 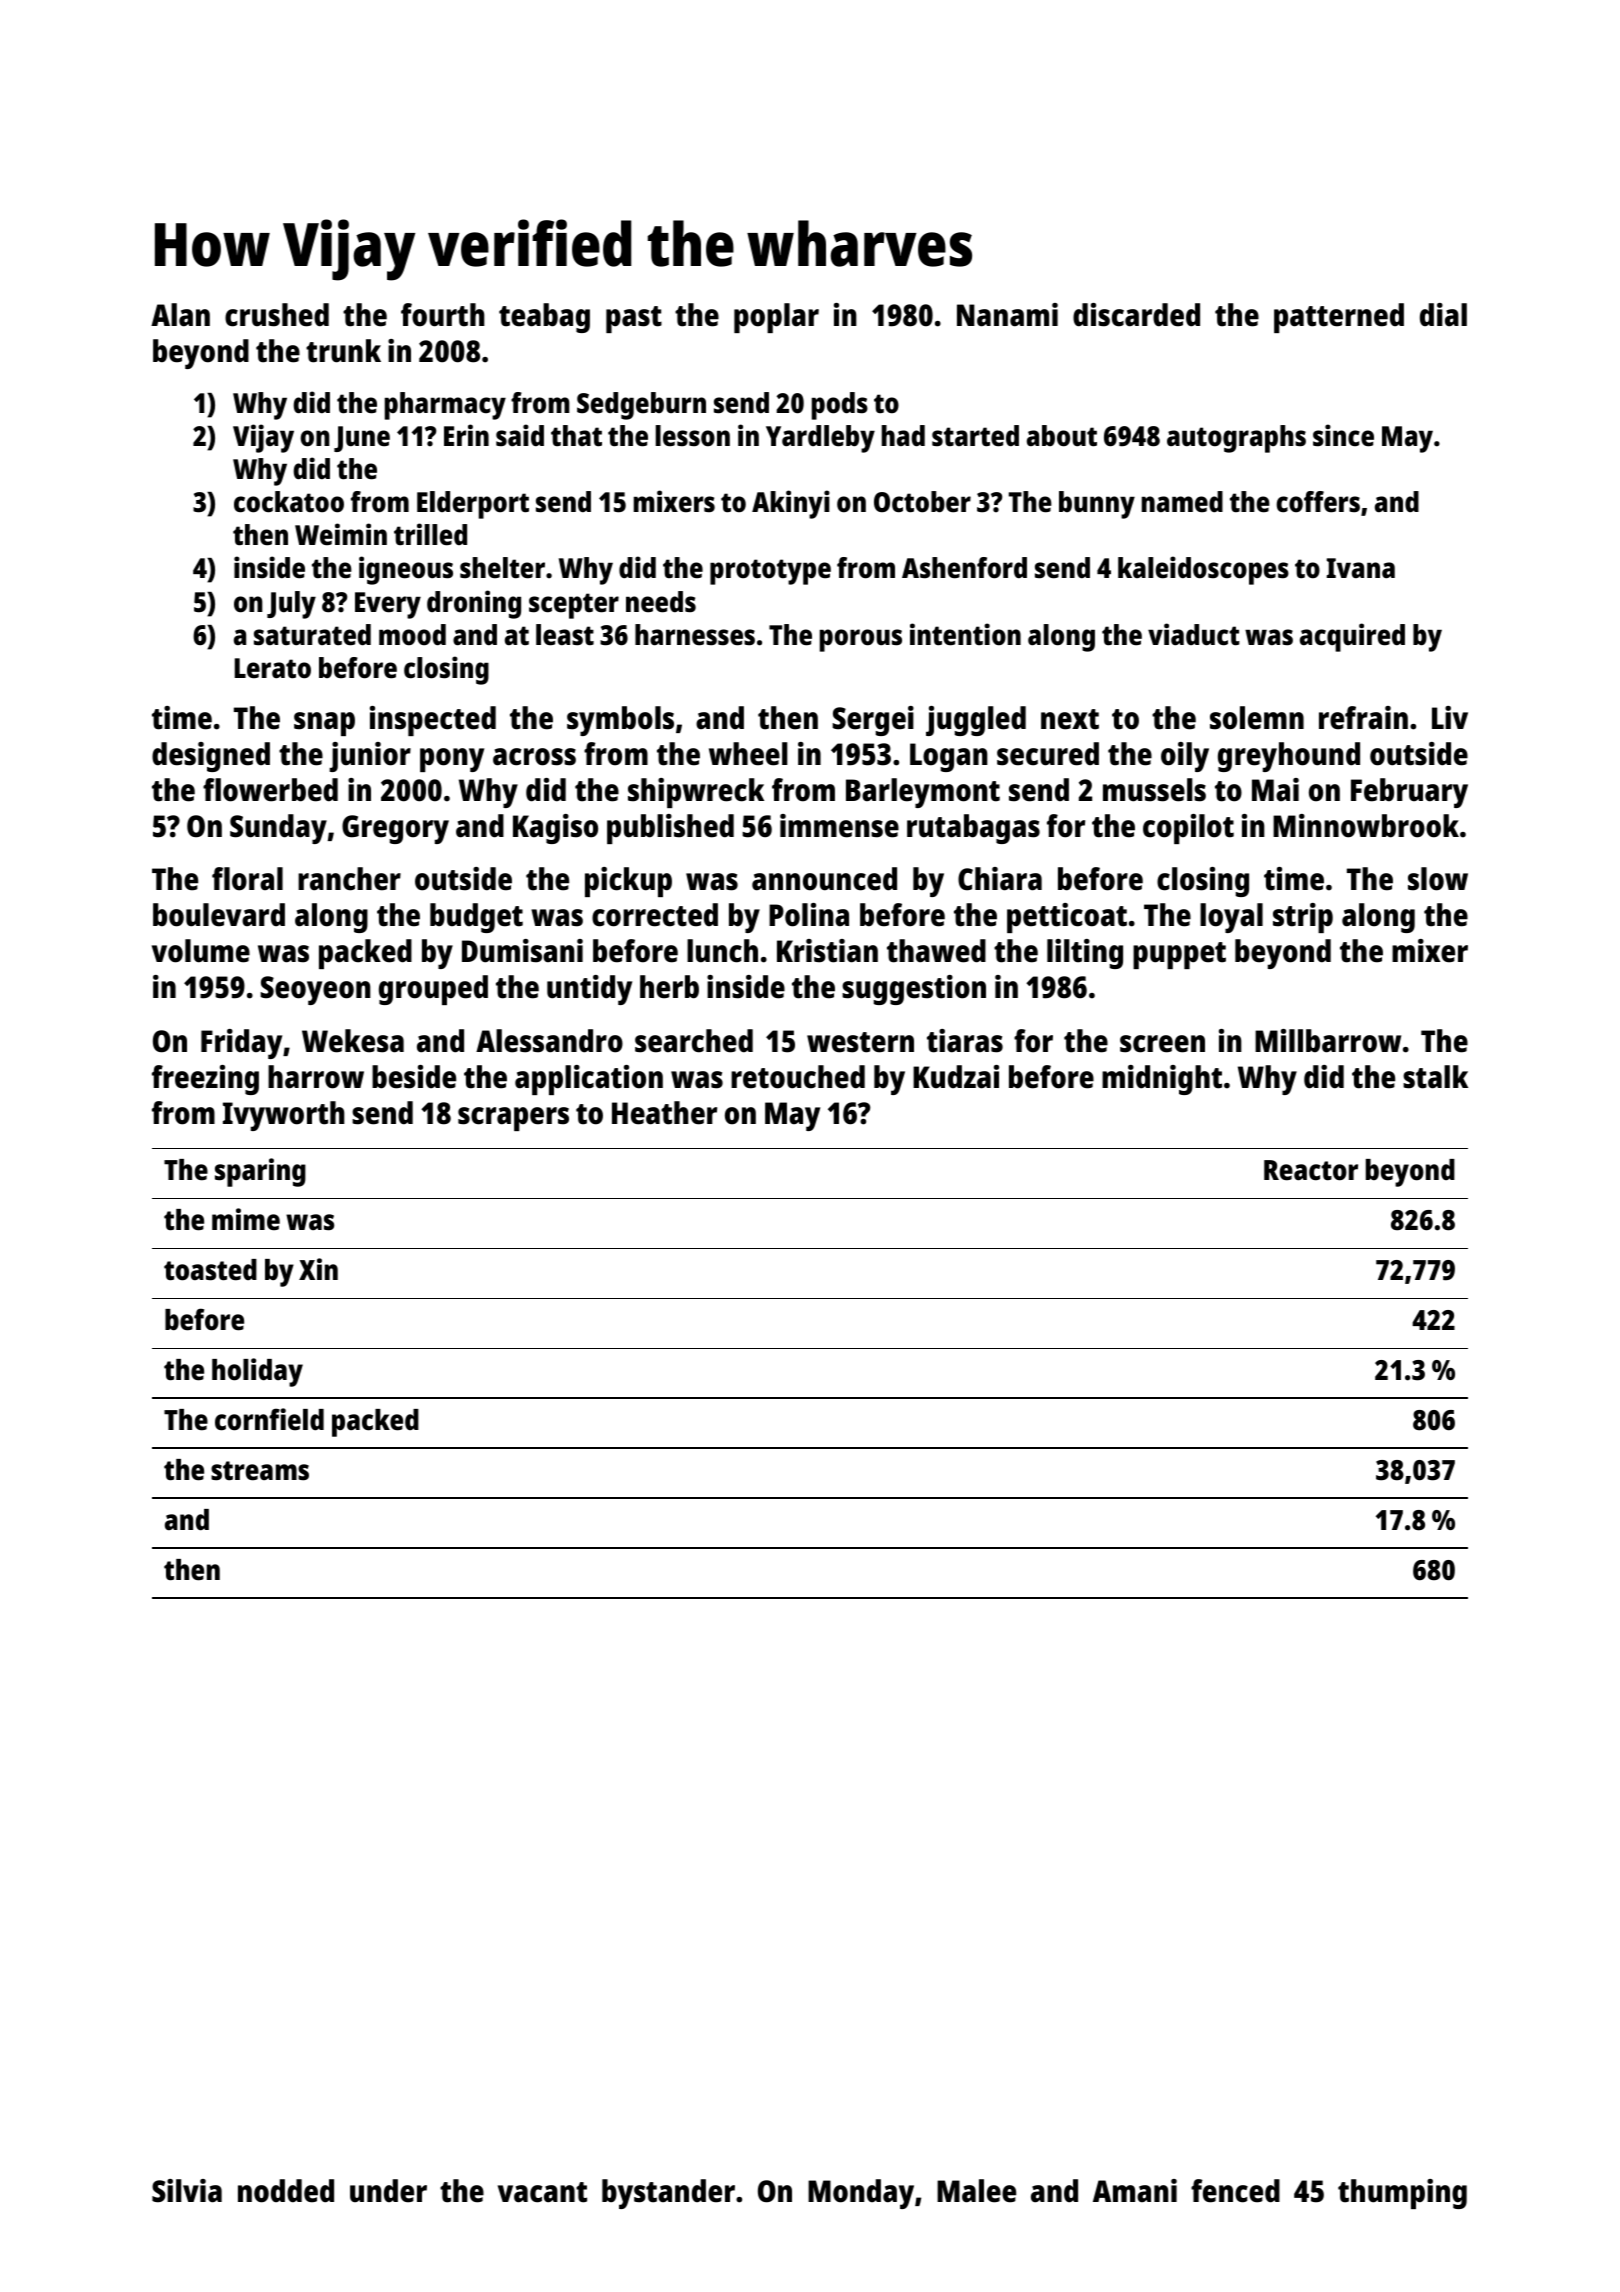 What do you see at coordinates (542, 2192) in the screenshot?
I see `vacant` at bounding box center [542, 2192].
